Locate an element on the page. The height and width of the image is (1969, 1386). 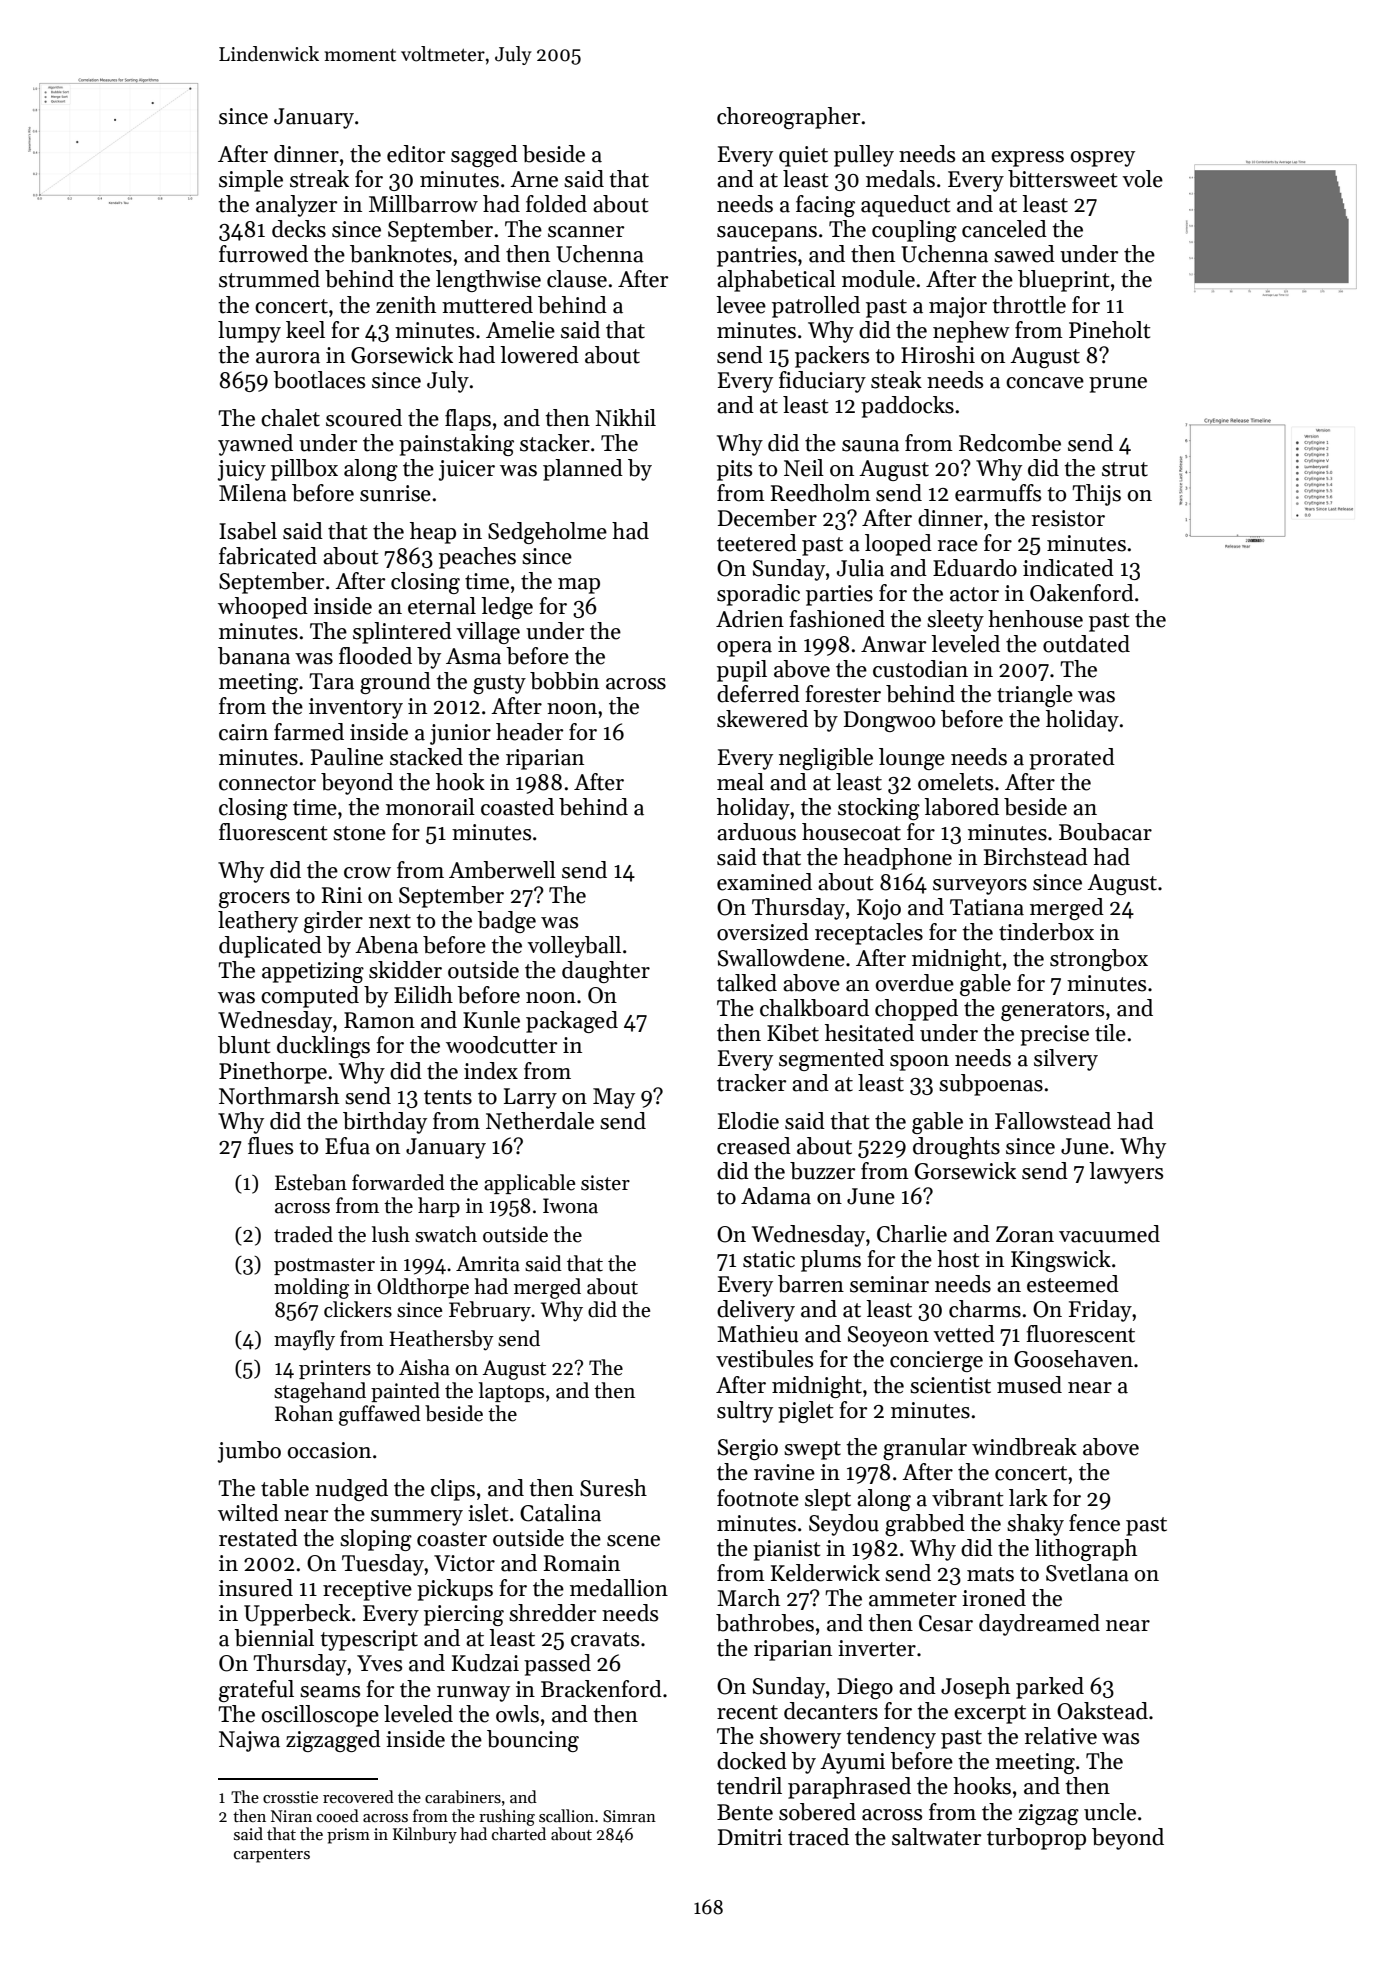
carpenters is located at coordinates (272, 1856).
